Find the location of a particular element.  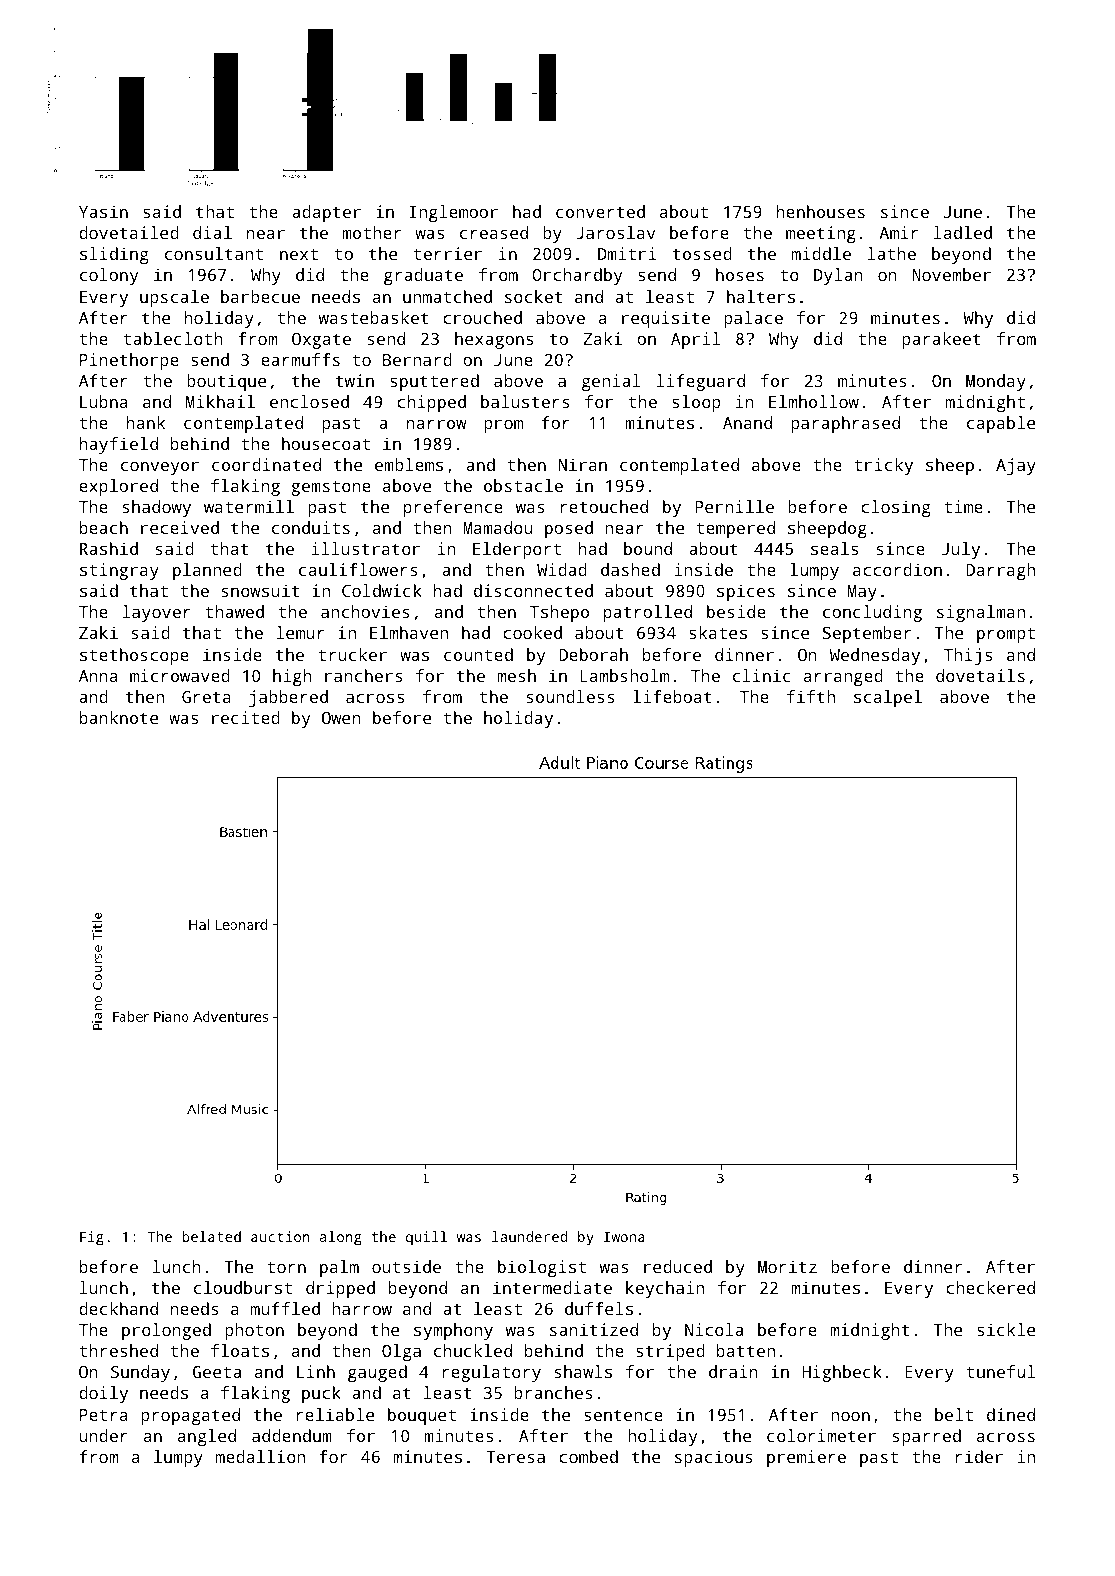

dial is located at coordinates (212, 232).
